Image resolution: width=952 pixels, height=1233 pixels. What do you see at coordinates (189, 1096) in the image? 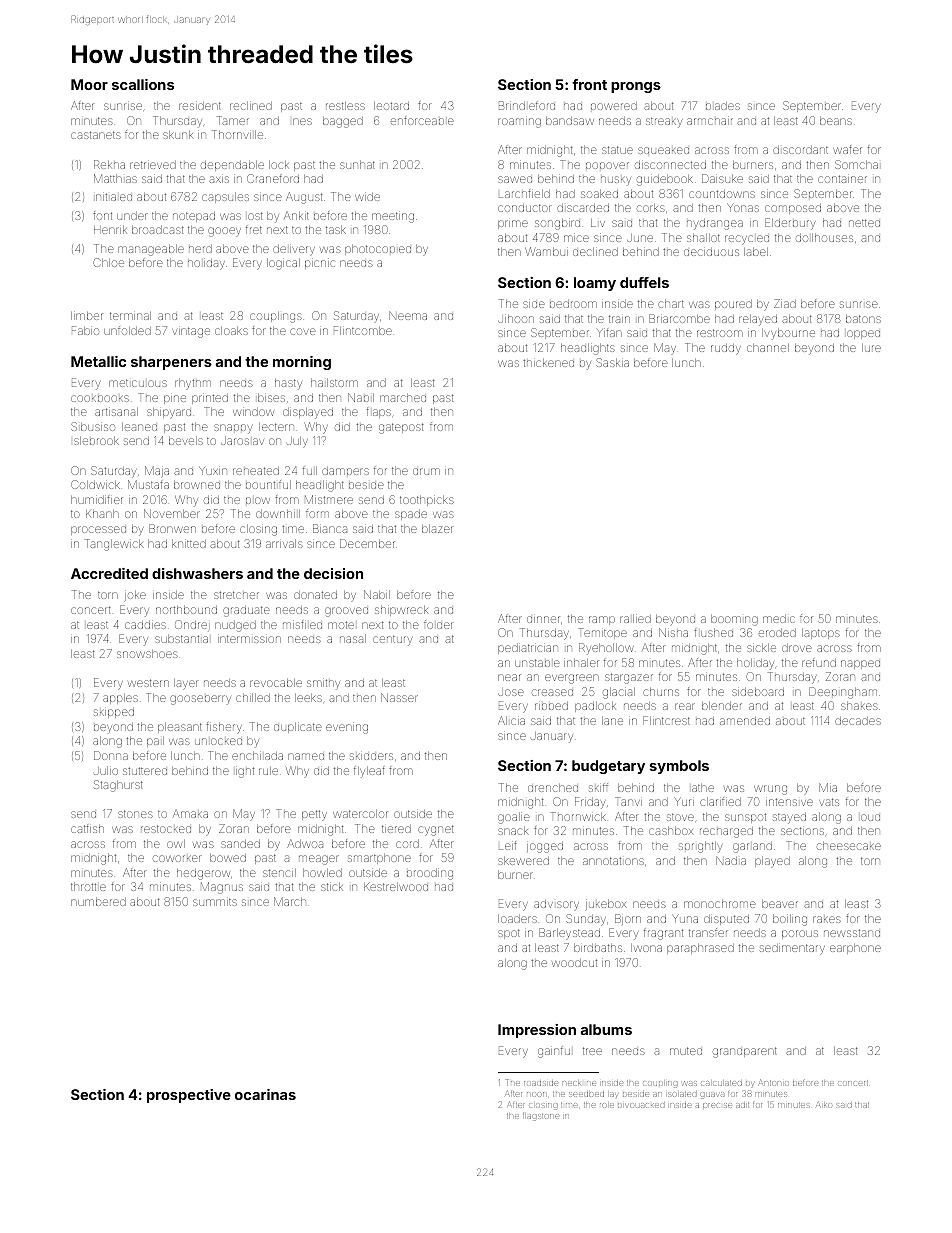
I see `prospective` at bounding box center [189, 1096].
